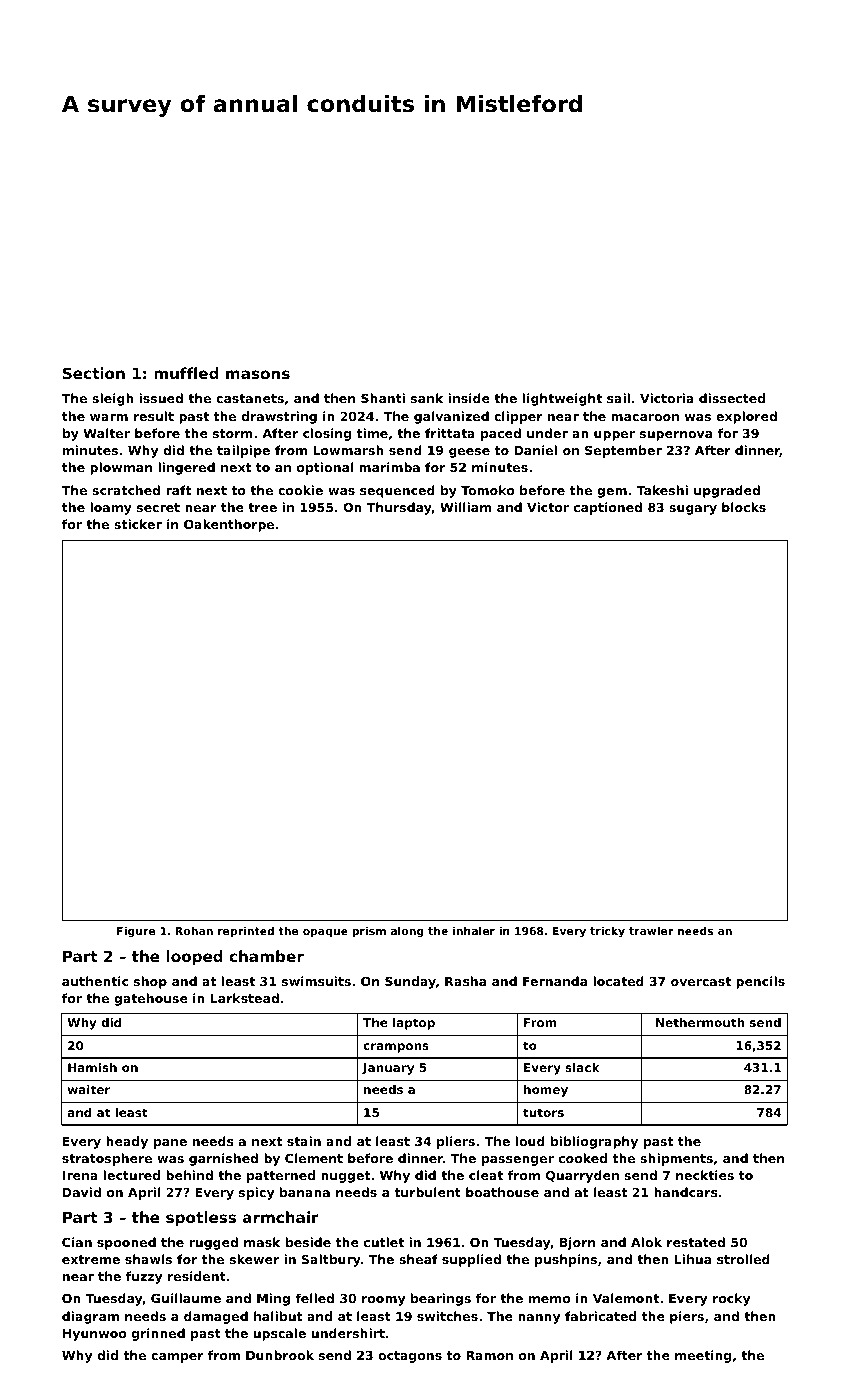 The height and width of the document is (1400, 849). What do you see at coordinates (223, 1159) in the document?
I see `garnished` at bounding box center [223, 1159].
